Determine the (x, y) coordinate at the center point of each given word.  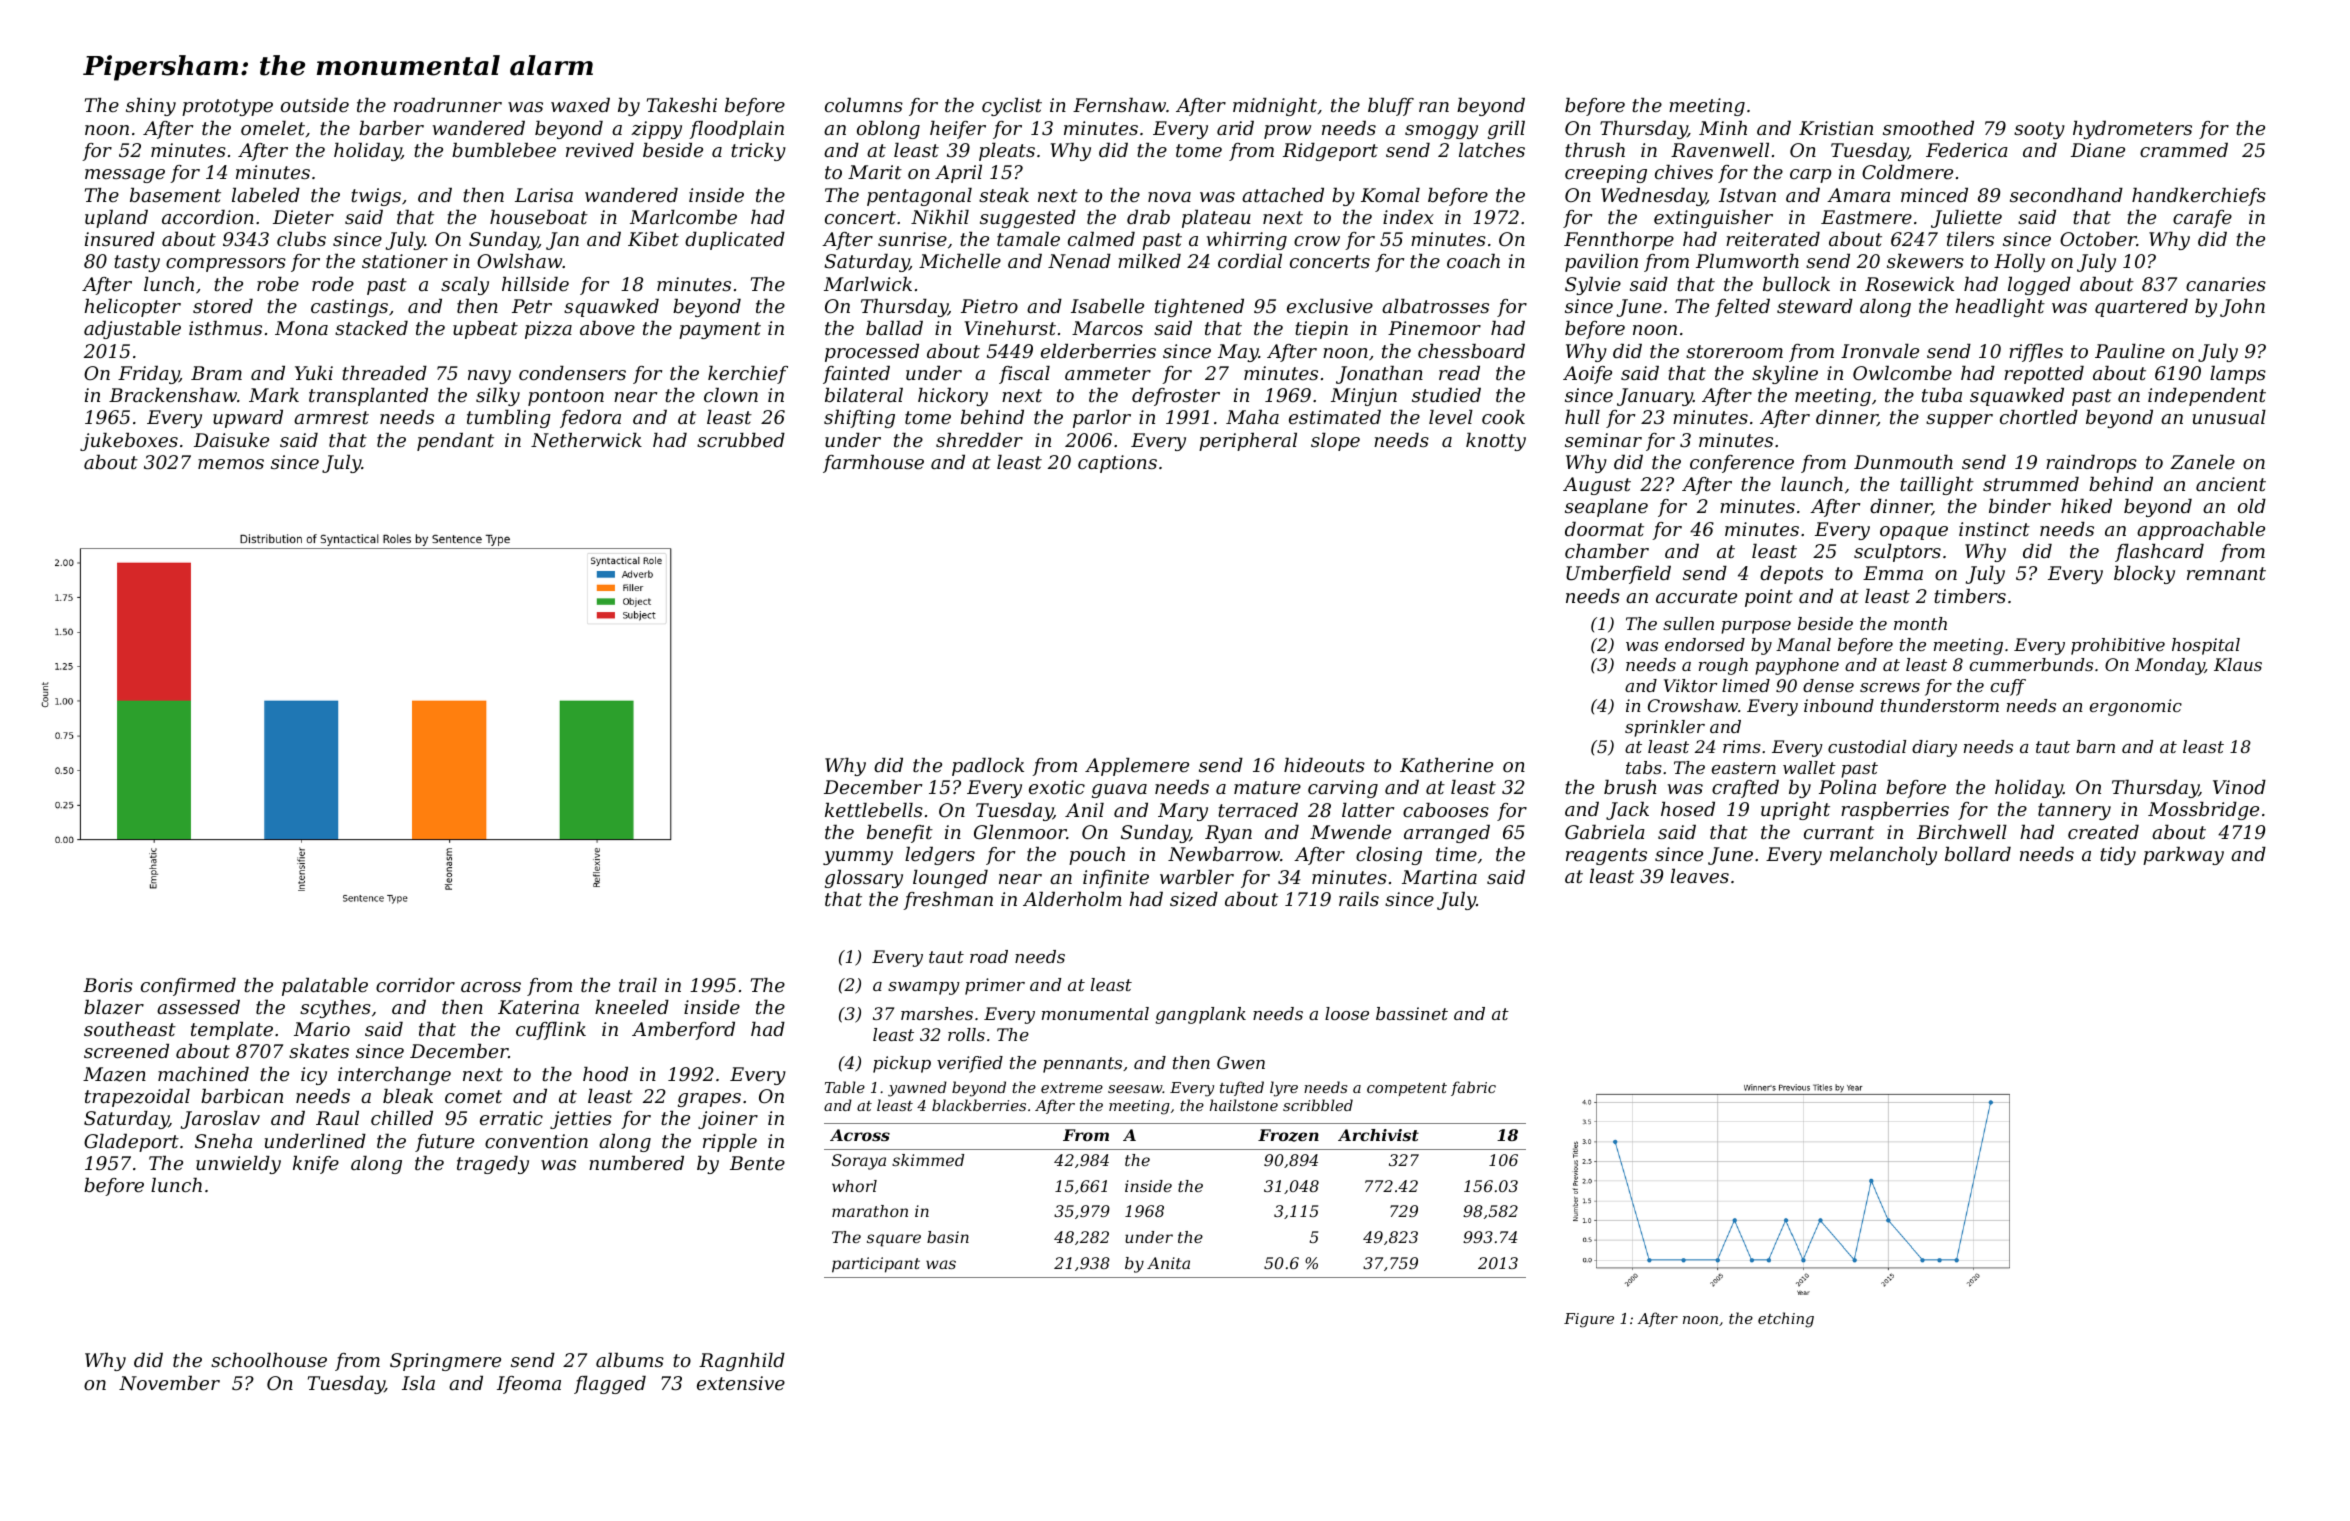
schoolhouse (269, 1360)
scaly (465, 286)
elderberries (1098, 351)
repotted (2044, 375)
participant (876, 1265)
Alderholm (1072, 899)
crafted (1745, 789)
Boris (108, 985)
